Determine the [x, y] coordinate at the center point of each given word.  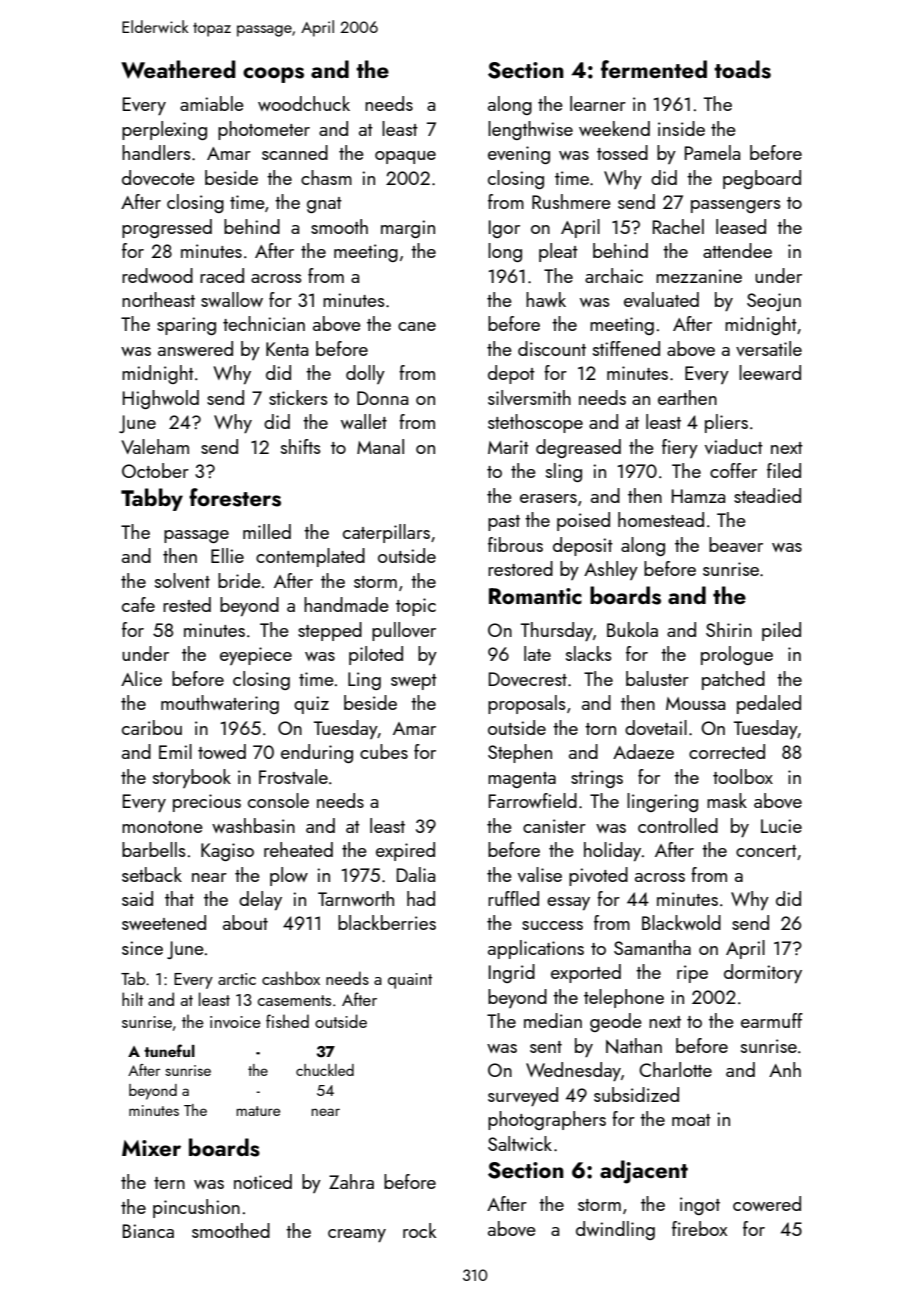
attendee [737, 250]
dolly [365, 374]
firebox [699, 1228]
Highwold [161, 399]
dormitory [763, 973]
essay [568, 903]
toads [742, 69]
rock [419, 1230]
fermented [654, 69]
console [278, 800]
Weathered [178, 69]
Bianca [148, 1231]
